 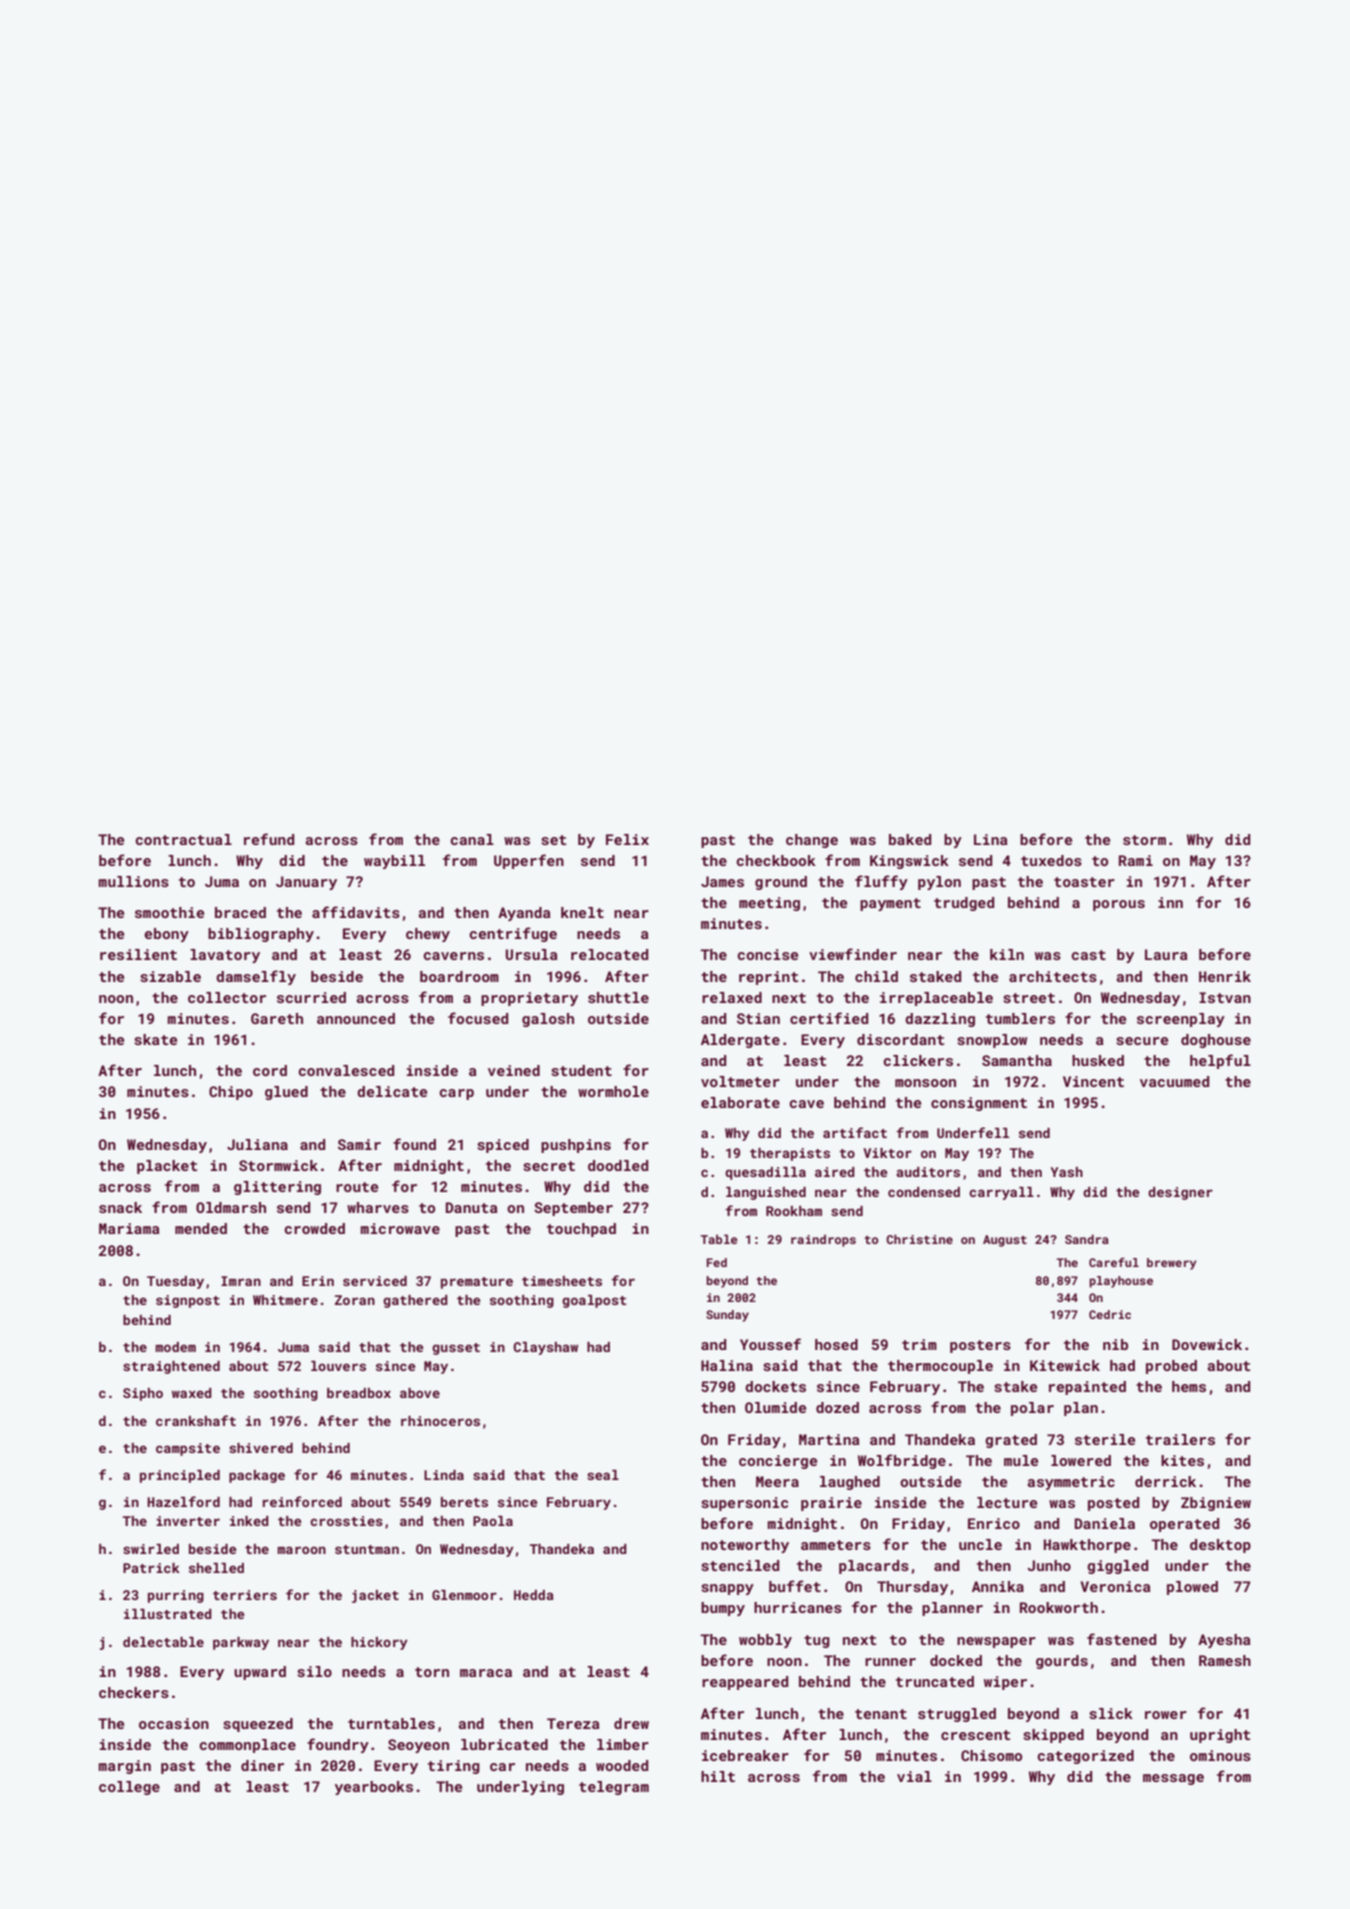 What do you see at coordinates (740, 1081) in the screenshot?
I see `voltmeter` at bounding box center [740, 1081].
